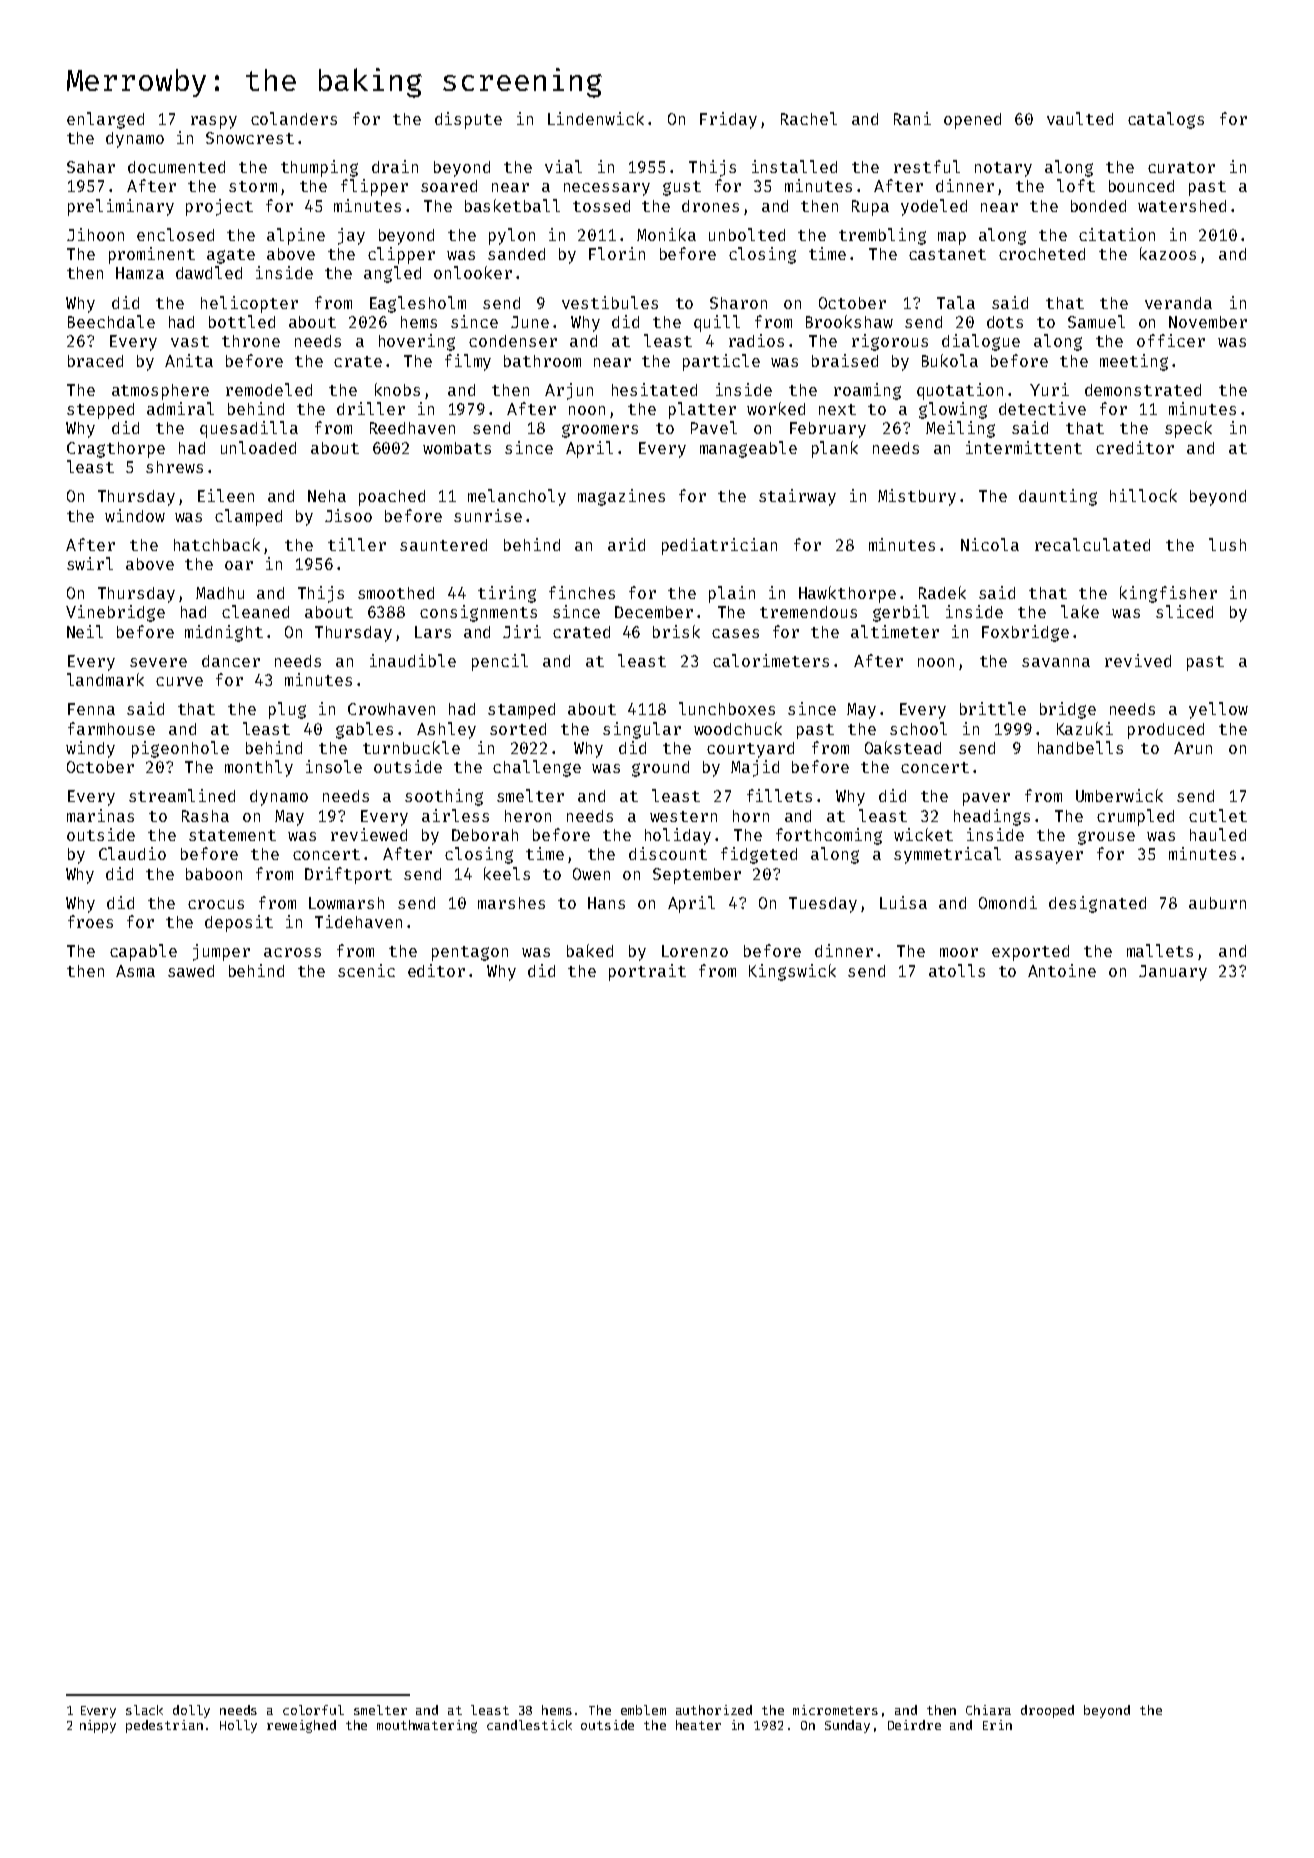  Describe the element at coordinates (301, 1726) in the page. I see `reweighed` at that location.
